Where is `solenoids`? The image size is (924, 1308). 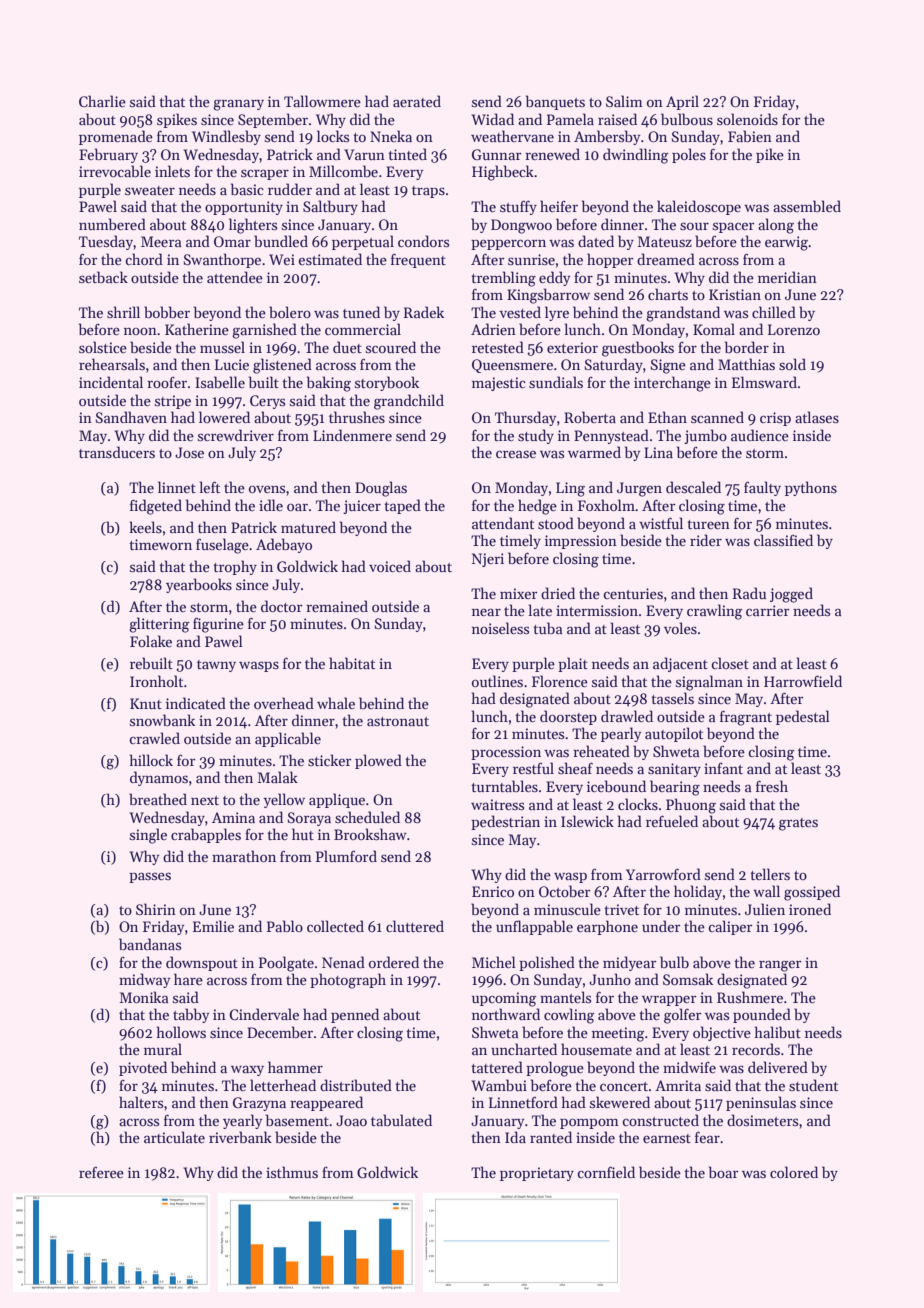 solenoids is located at coordinates (747, 119).
